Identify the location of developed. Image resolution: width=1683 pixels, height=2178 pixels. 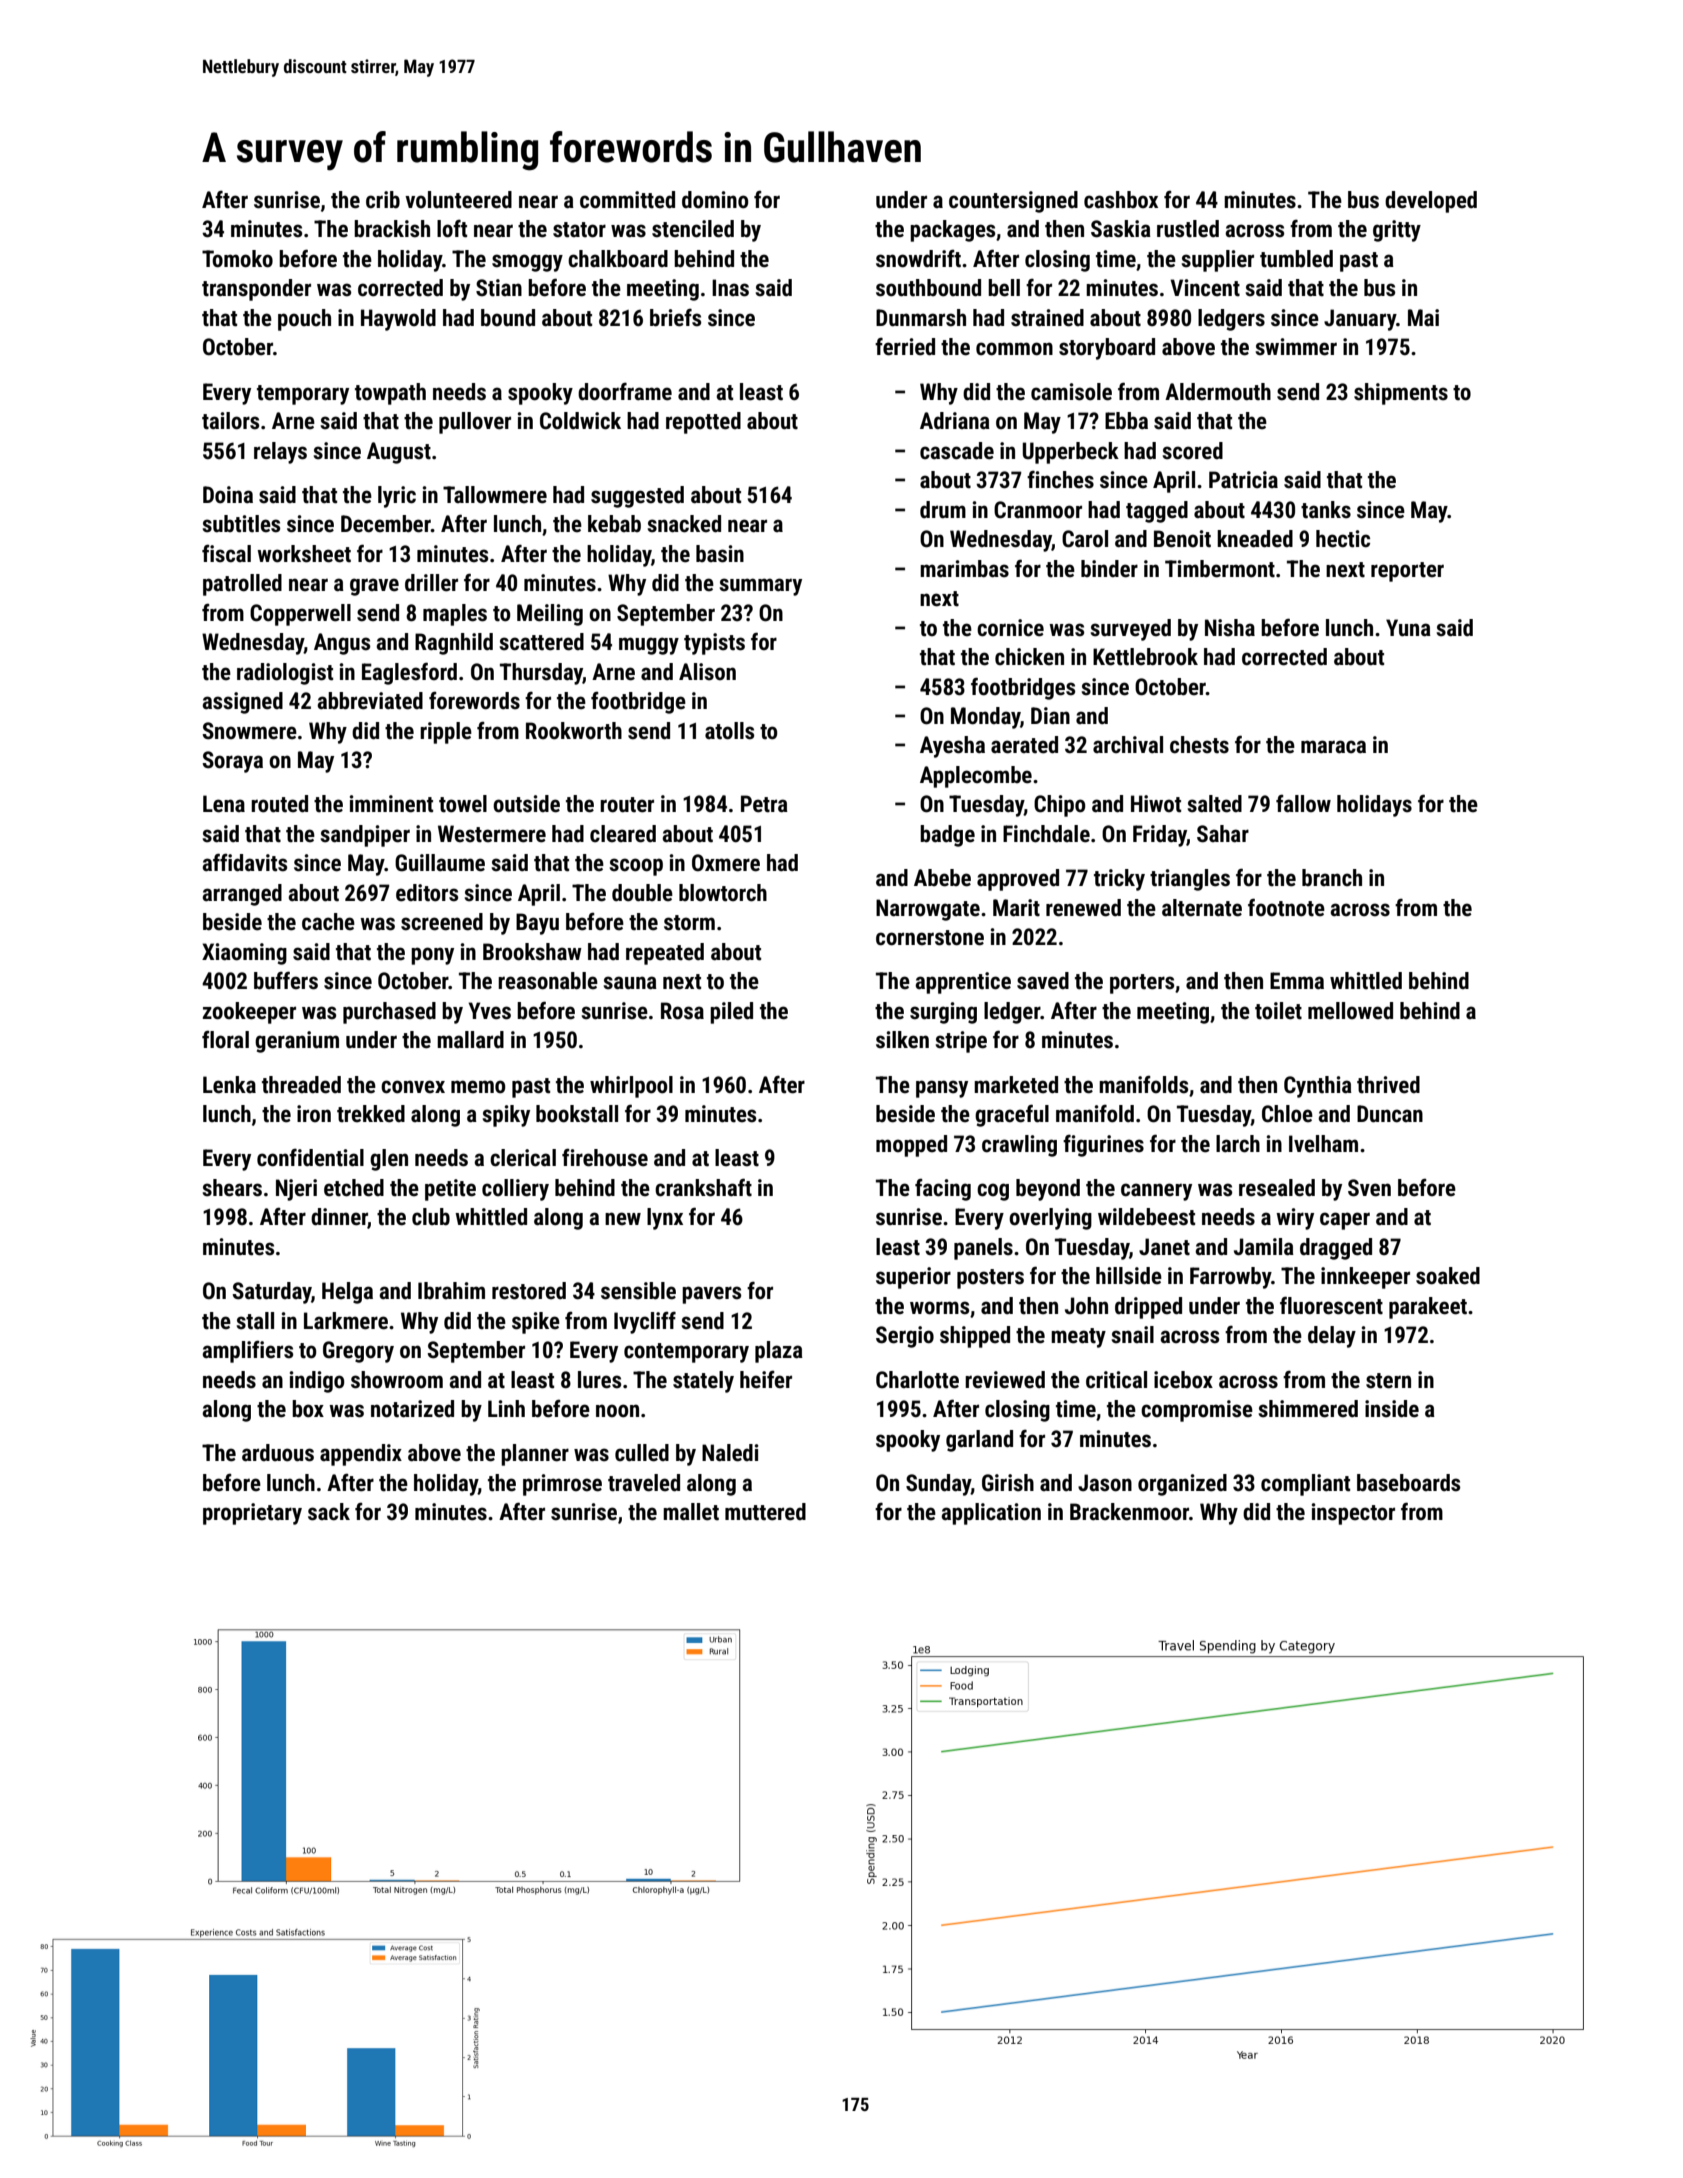
(1431, 202).
